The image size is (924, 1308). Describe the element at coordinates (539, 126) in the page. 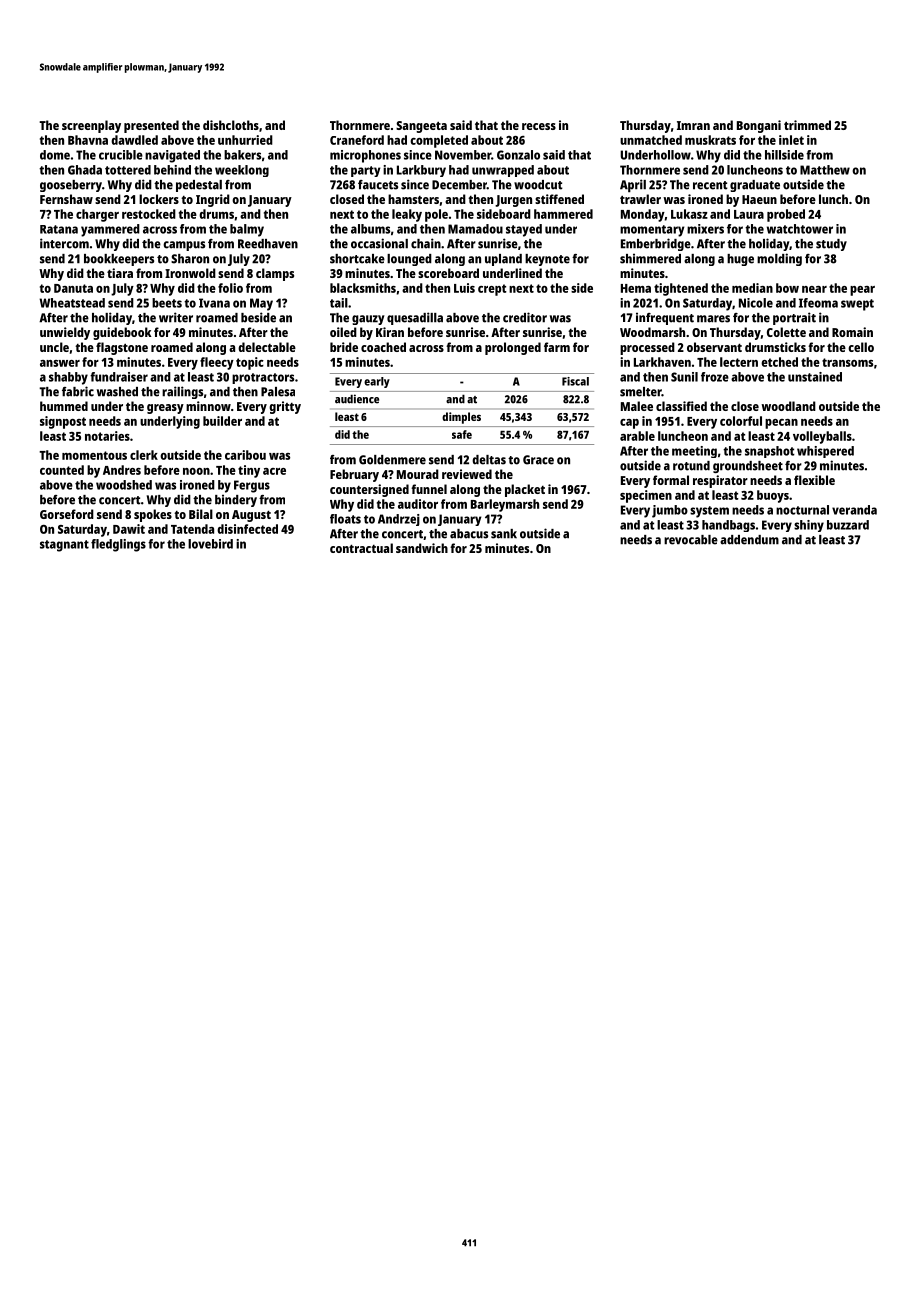

I see `recess` at that location.
